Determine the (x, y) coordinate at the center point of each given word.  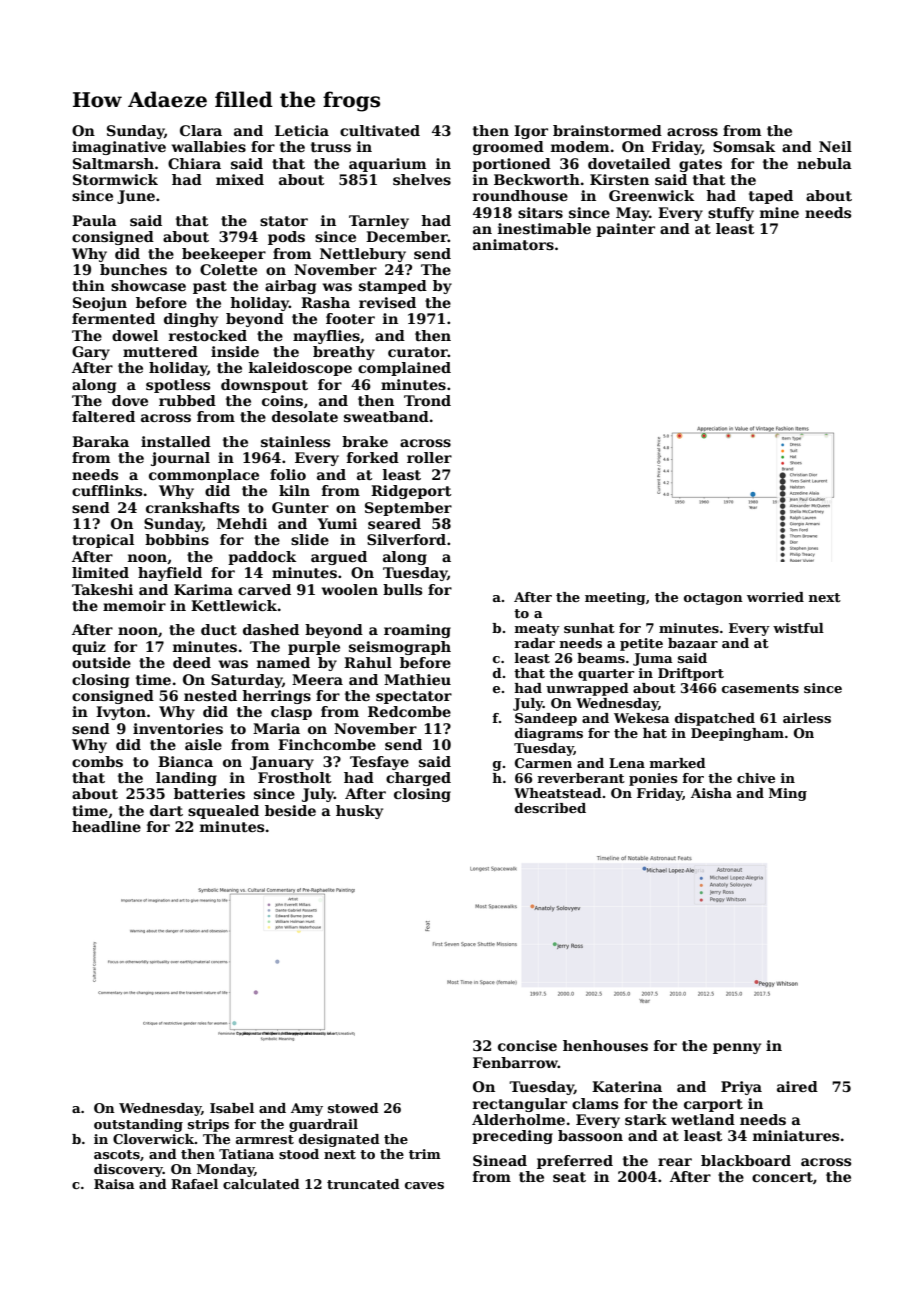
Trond (427, 400)
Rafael (194, 1184)
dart (166, 810)
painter (625, 230)
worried (775, 597)
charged (418, 779)
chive (756, 778)
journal (180, 459)
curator (418, 352)
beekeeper (224, 255)
